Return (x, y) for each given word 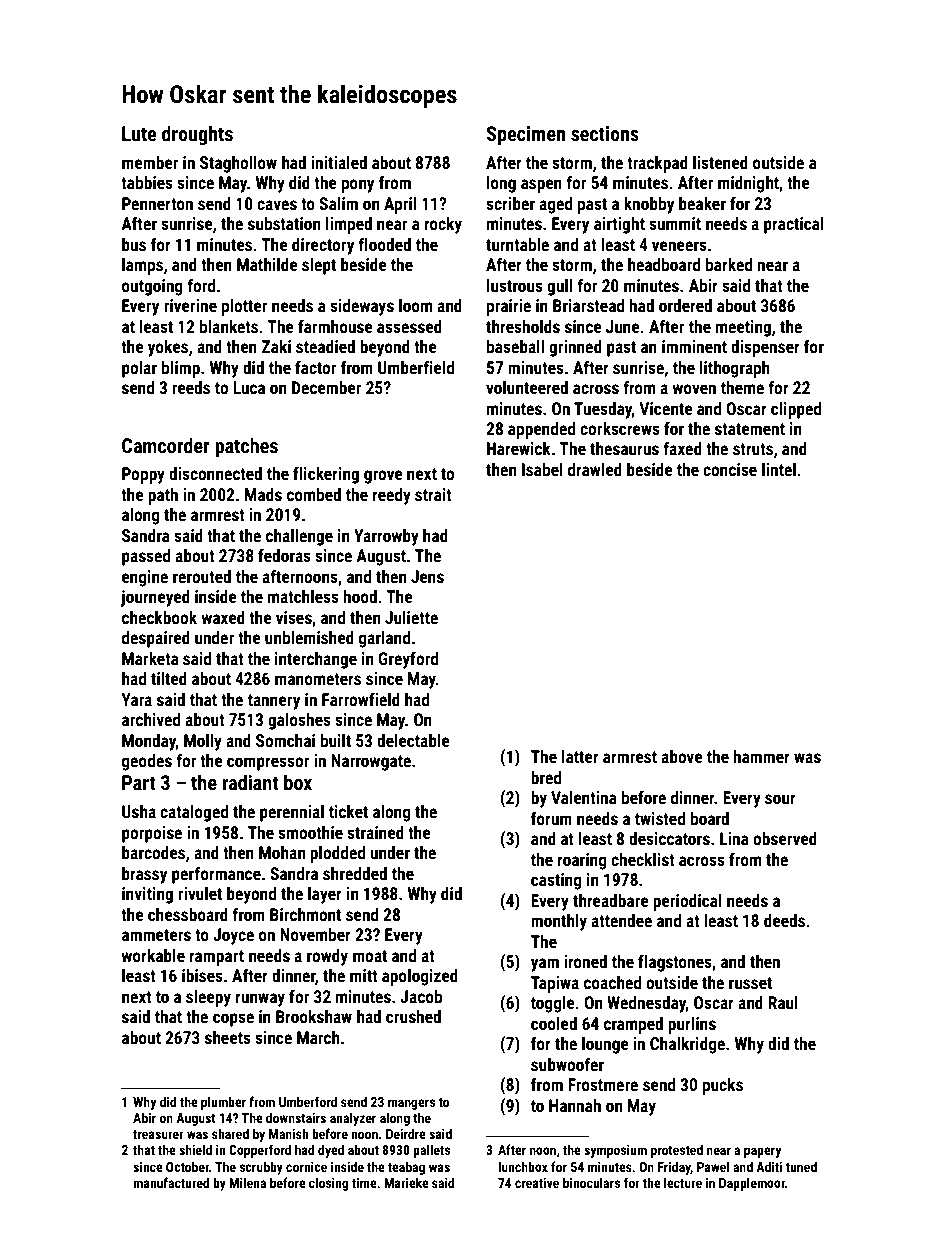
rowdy (327, 957)
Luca (249, 387)
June (623, 326)
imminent (694, 346)
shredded (355, 873)
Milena (247, 1182)
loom (415, 305)
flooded (384, 244)
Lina (734, 838)
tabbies (147, 182)
